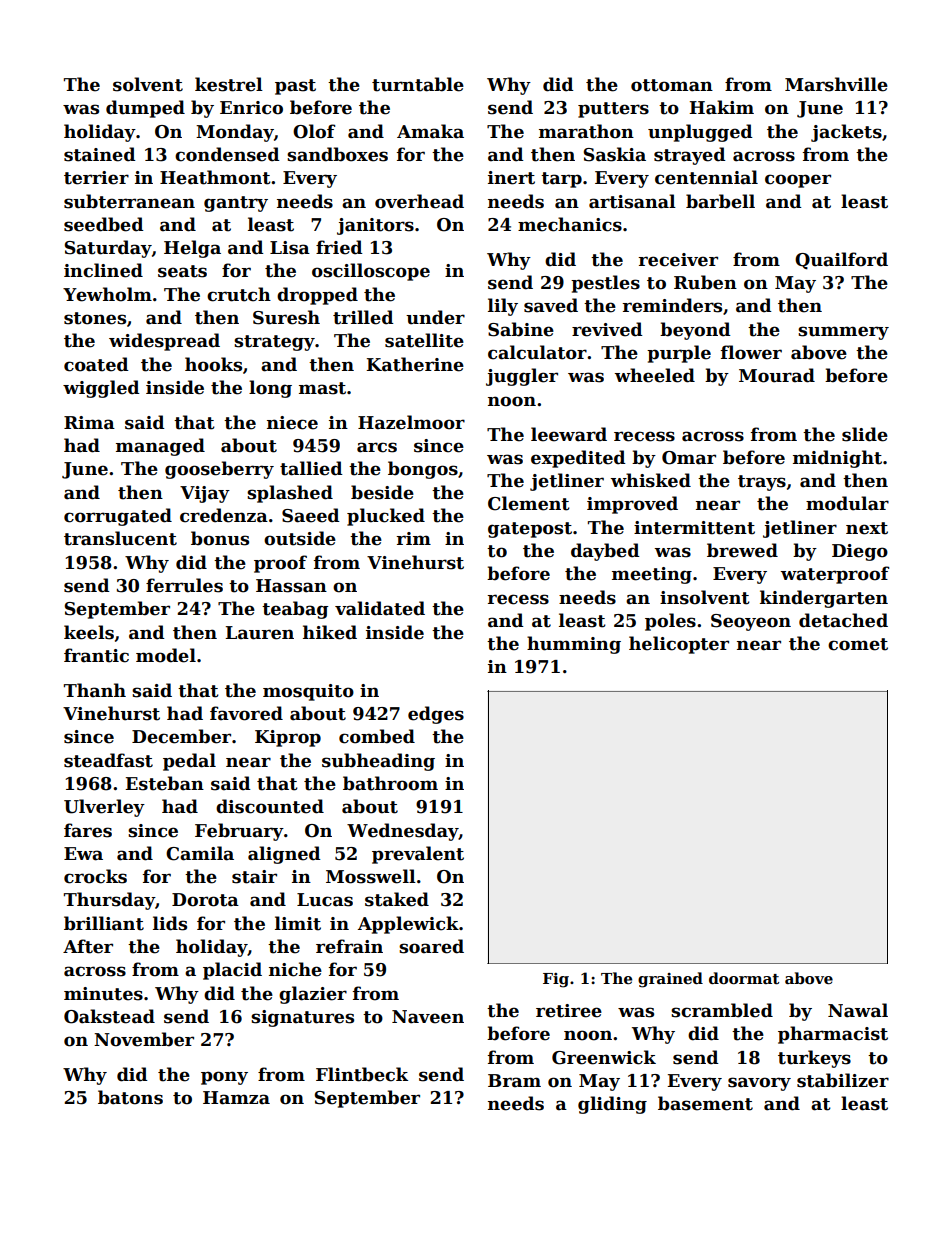 Image resolution: width=952 pixels, height=1233 pixels. Describe the element at coordinates (229, 84) in the screenshot. I see `kestrel` at that location.
